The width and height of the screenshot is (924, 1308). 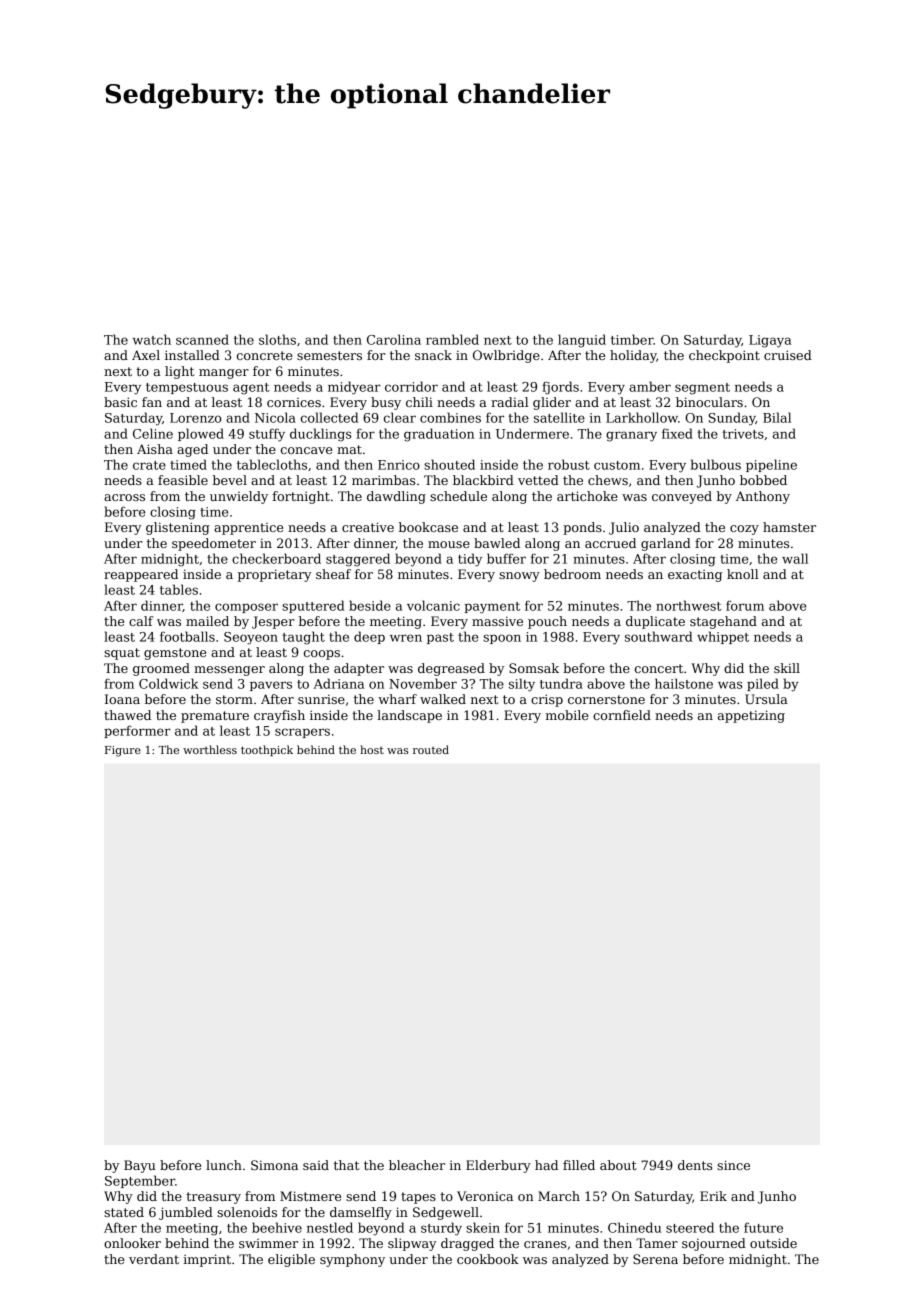 What do you see at coordinates (202, 339) in the screenshot?
I see `scanned` at bounding box center [202, 339].
